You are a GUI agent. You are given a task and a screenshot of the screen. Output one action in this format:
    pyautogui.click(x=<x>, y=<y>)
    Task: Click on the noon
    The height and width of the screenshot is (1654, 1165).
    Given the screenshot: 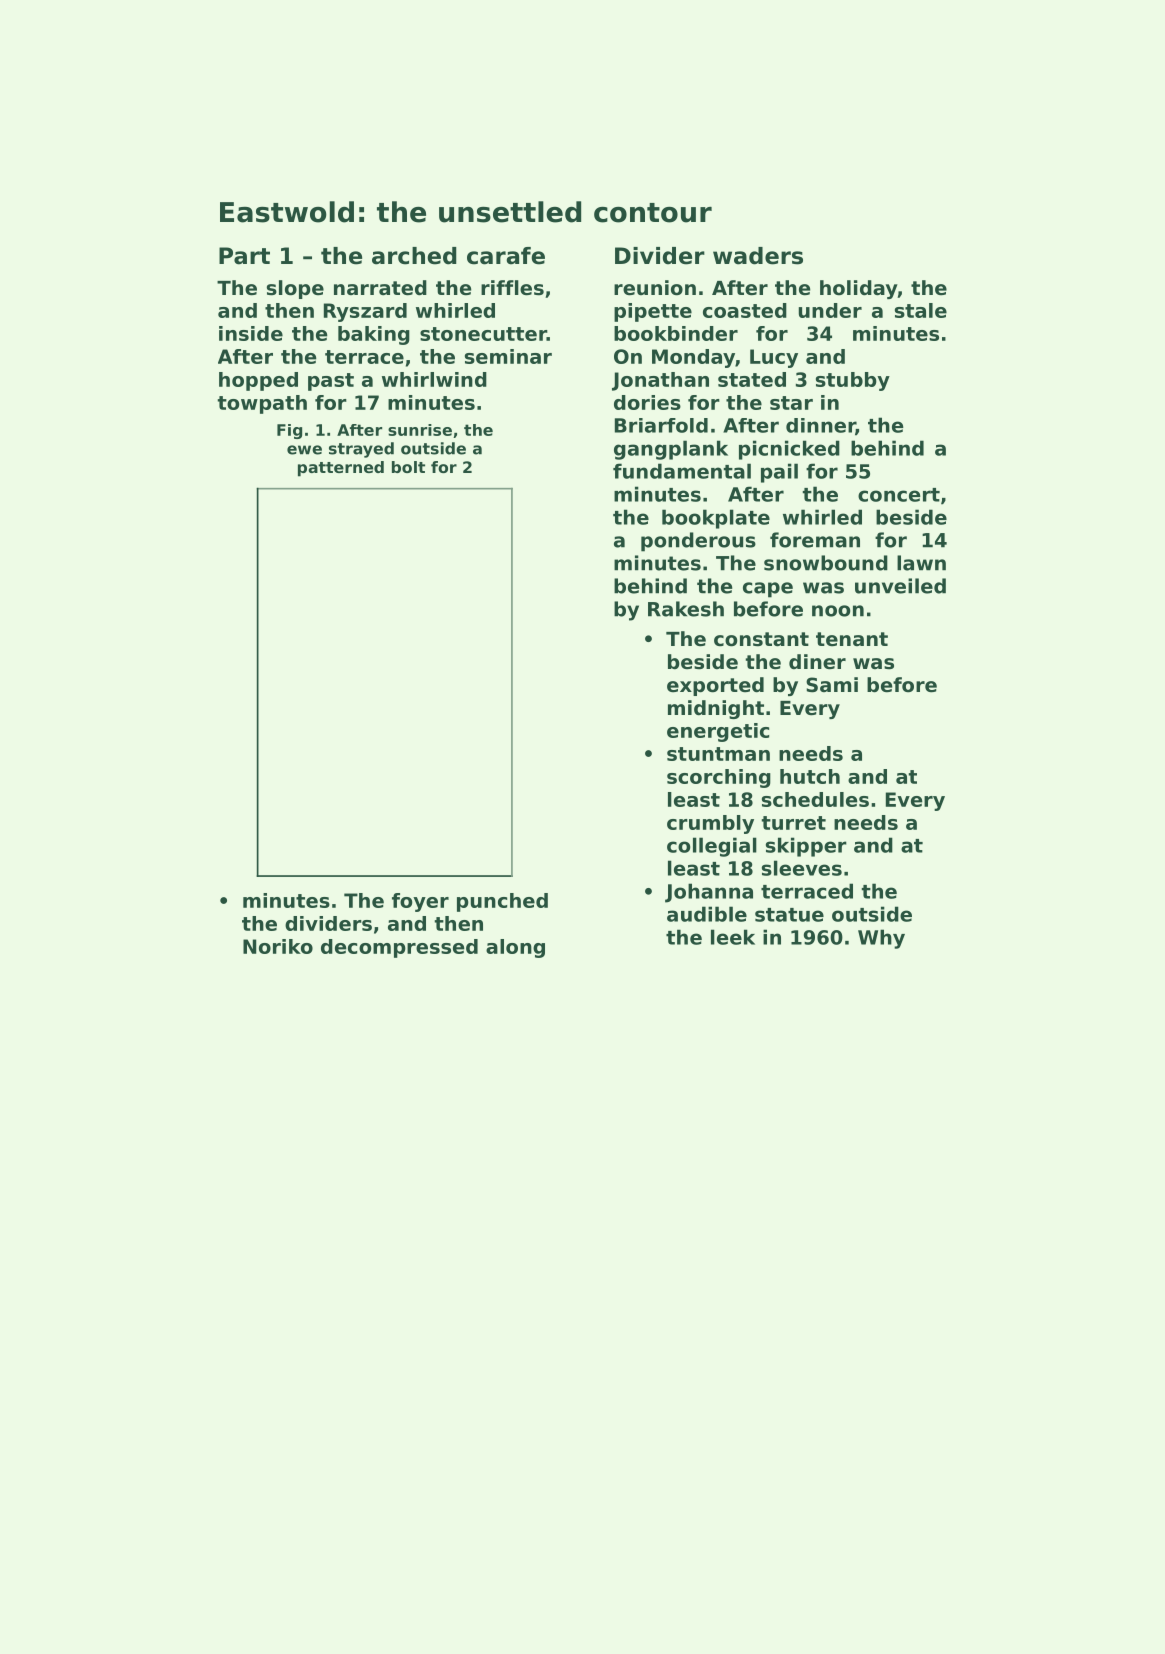 What is the action you would take?
    pyautogui.click(x=838, y=611)
